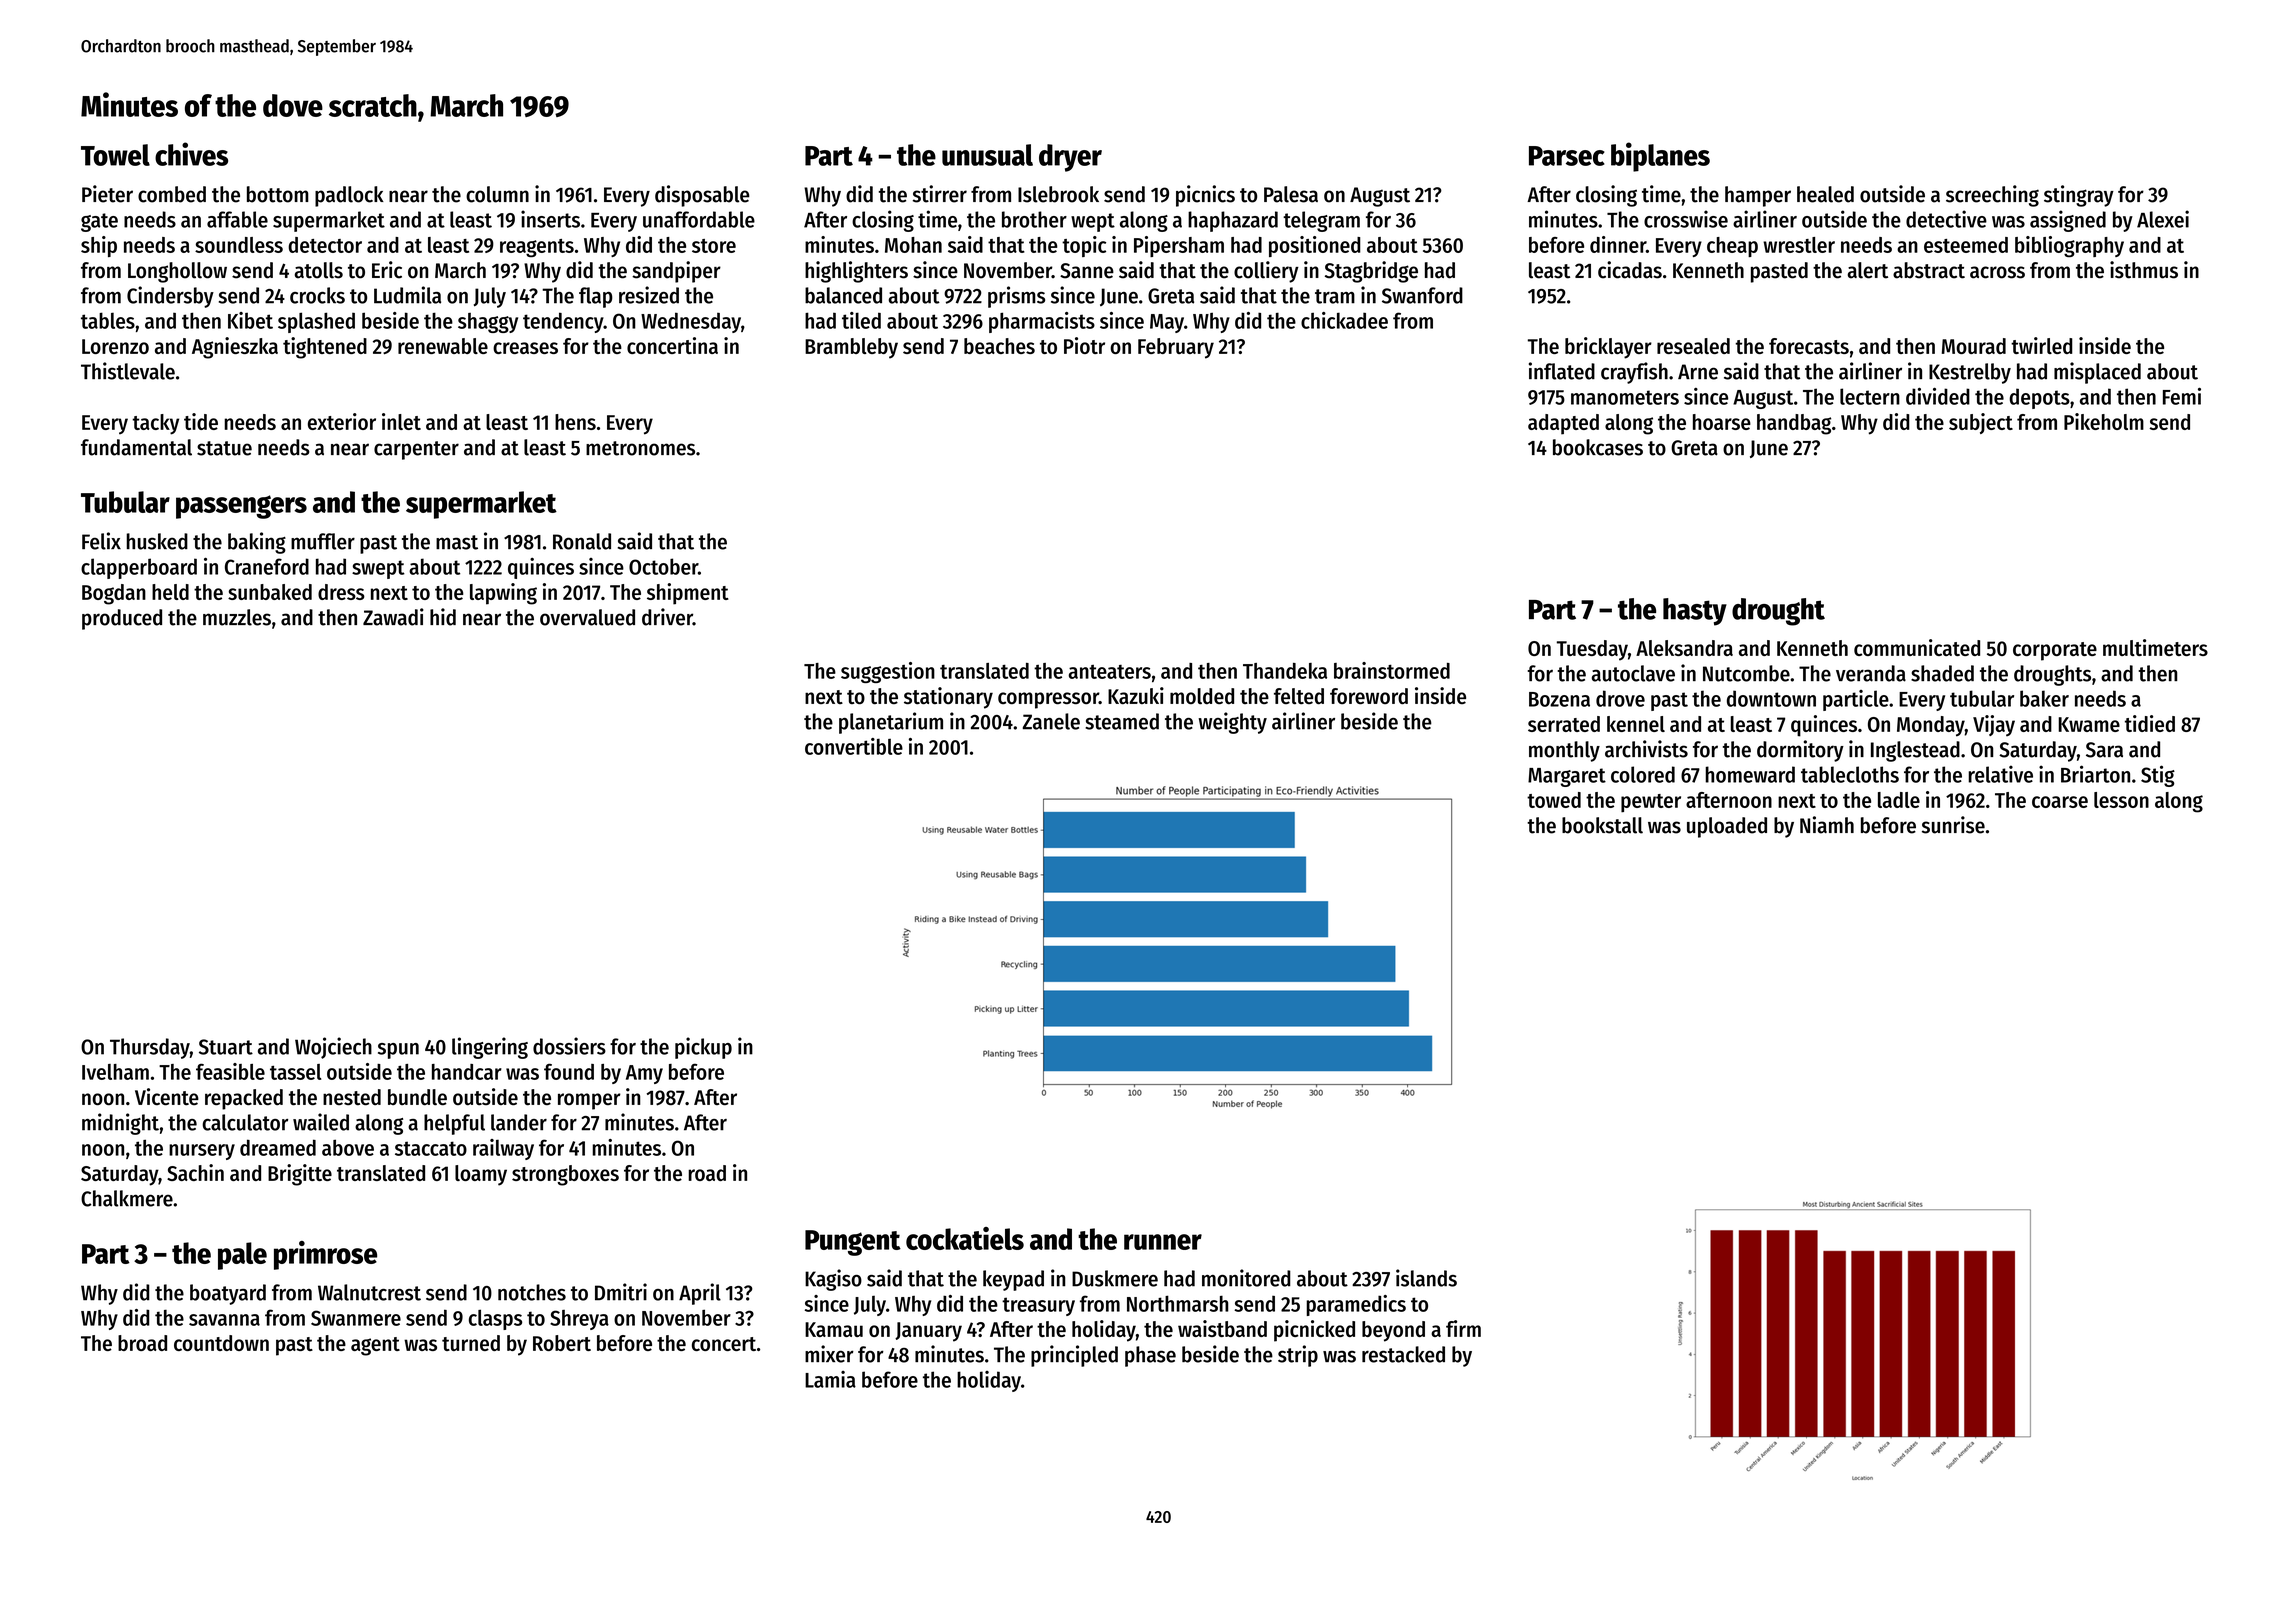 The height and width of the document is (1620, 2292). What do you see at coordinates (471, 1343) in the document?
I see `turned` at bounding box center [471, 1343].
